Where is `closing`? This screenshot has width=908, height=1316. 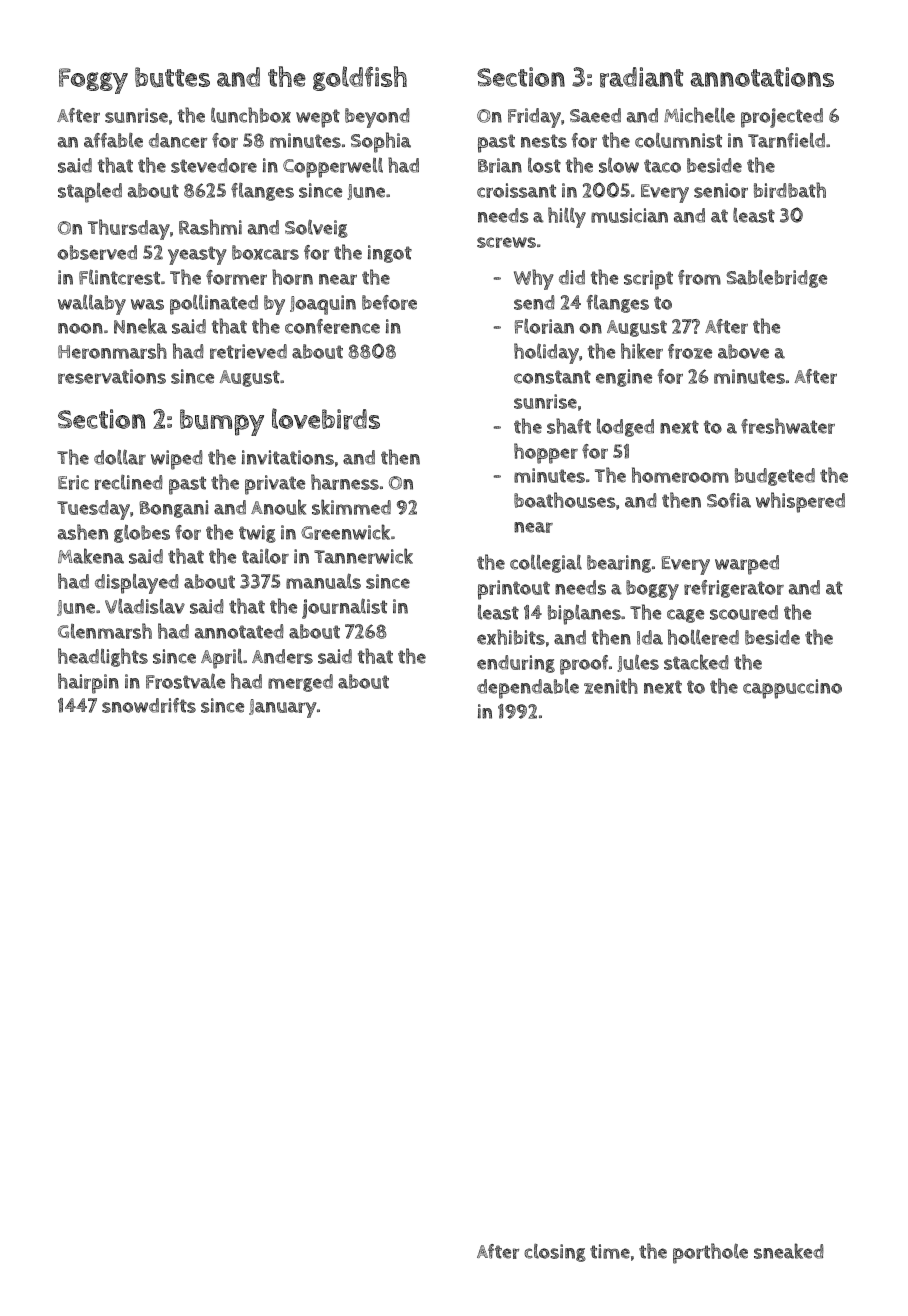 closing is located at coordinates (555, 1253).
